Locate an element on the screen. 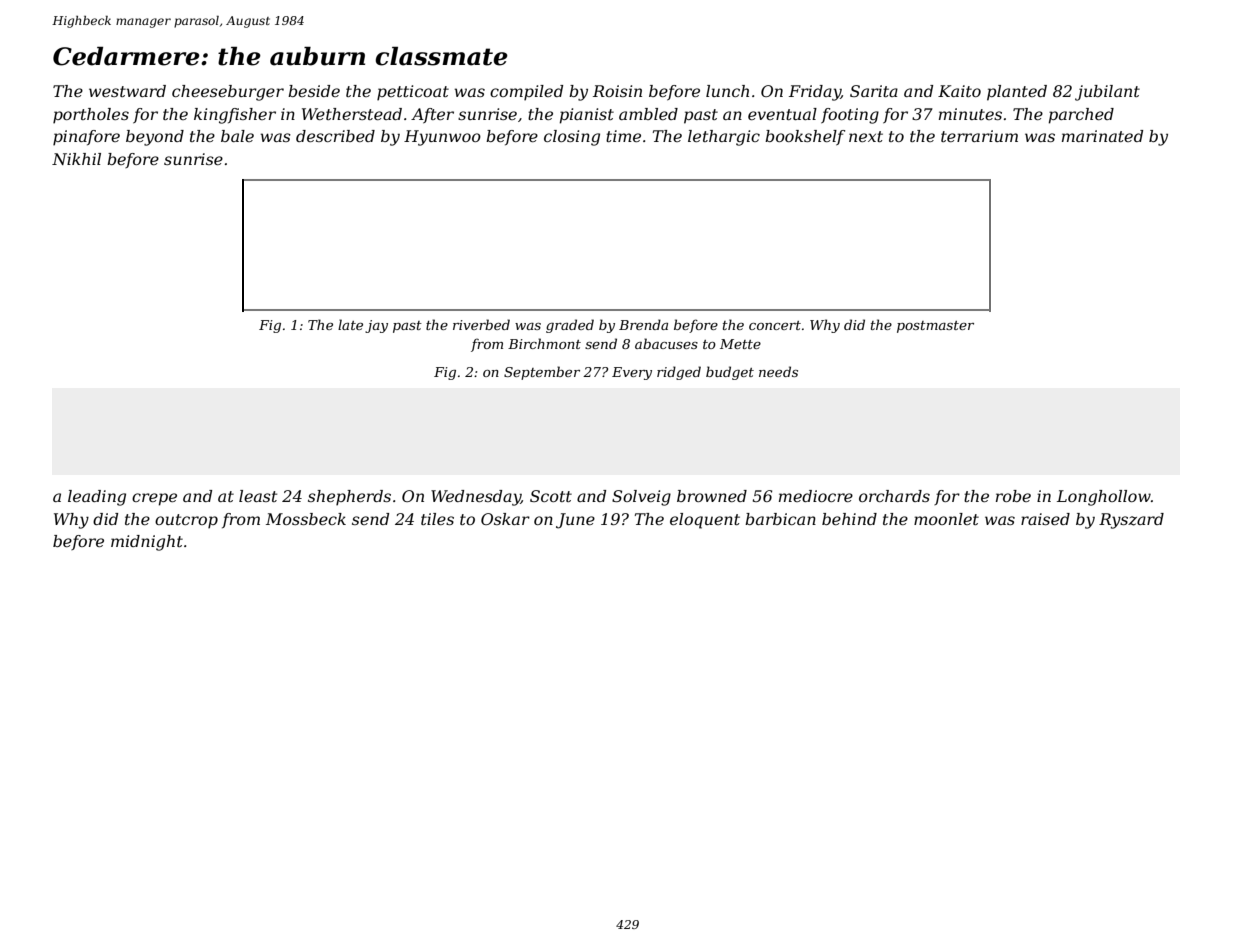  mediocre is located at coordinates (816, 496).
